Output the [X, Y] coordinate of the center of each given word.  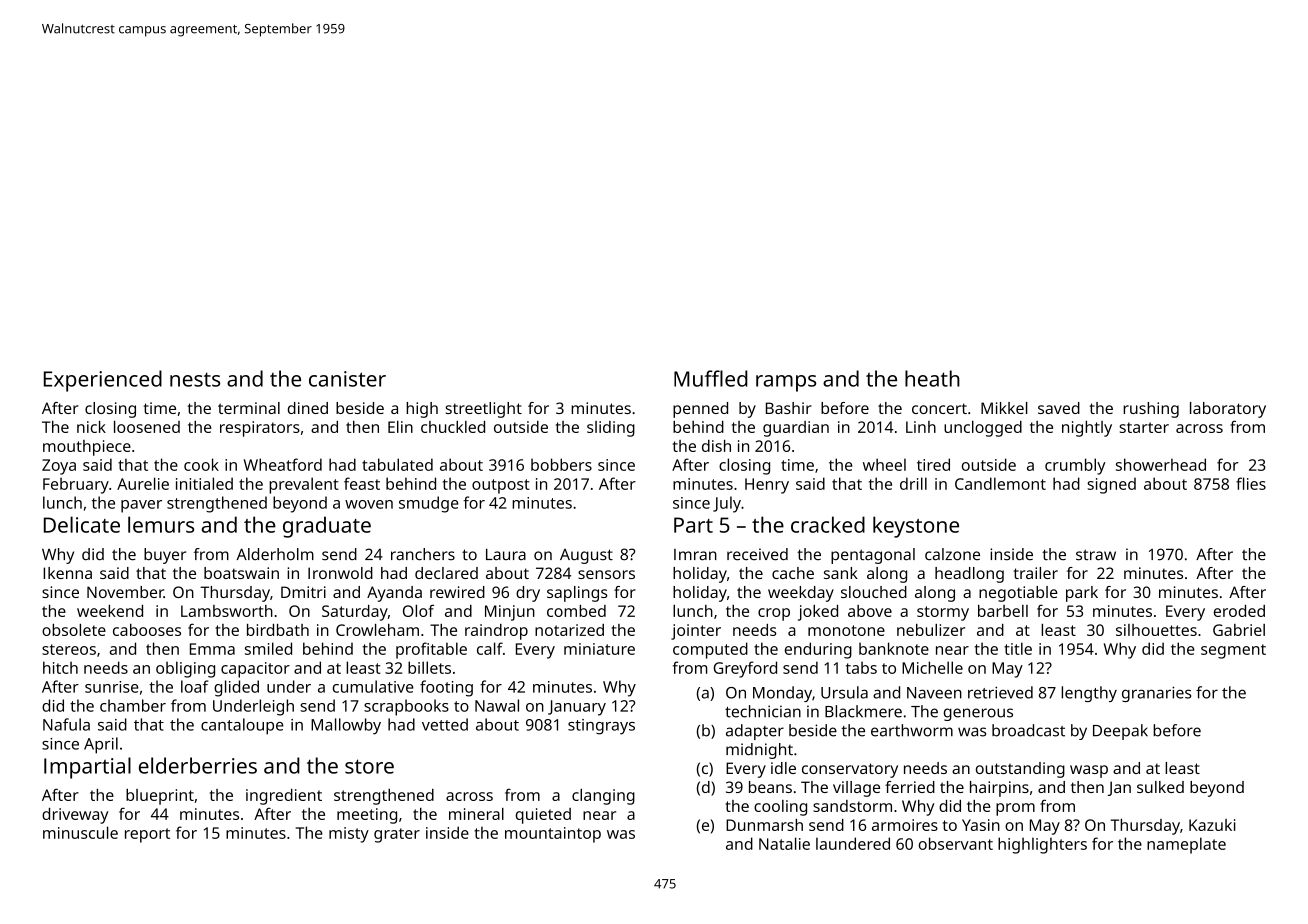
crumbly [1075, 466]
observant [956, 843]
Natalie [784, 843]
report [147, 835]
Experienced [103, 381]
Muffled [711, 378]
